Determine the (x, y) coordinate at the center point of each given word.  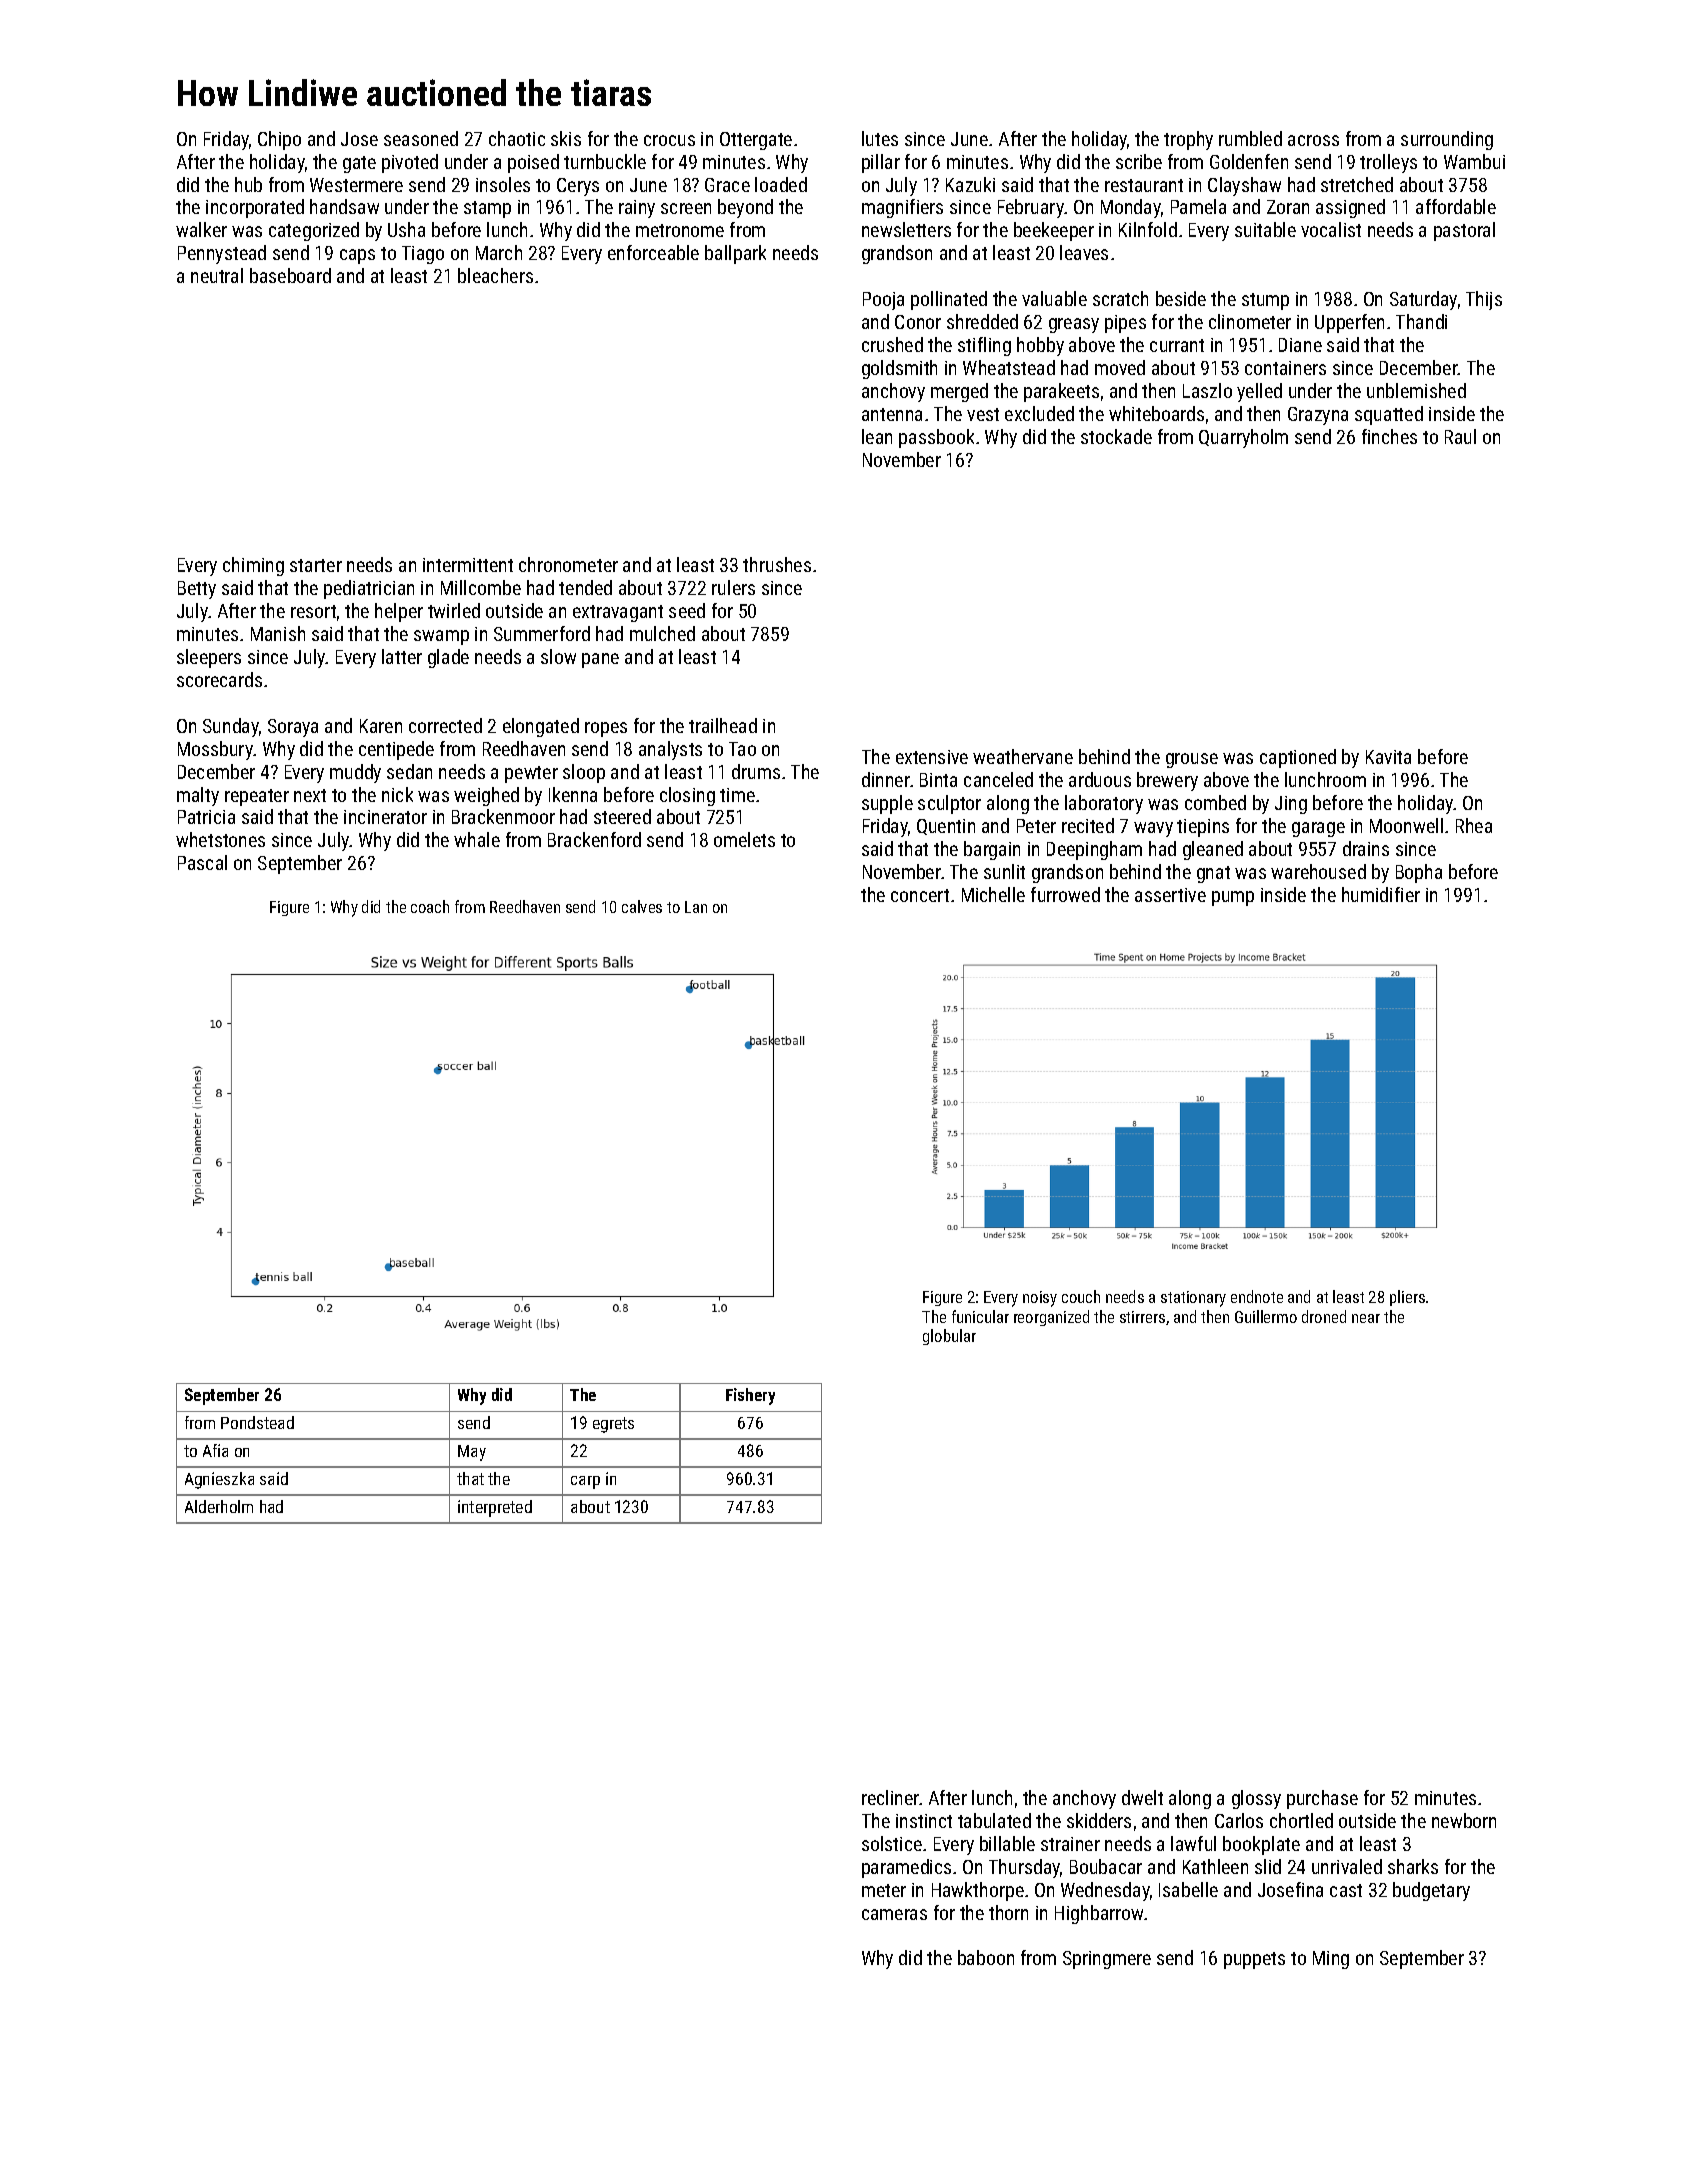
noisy (1040, 1299)
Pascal (202, 862)
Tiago (423, 255)
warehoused (1318, 871)
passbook (936, 438)
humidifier (1381, 894)
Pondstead (257, 1422)
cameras (894, 1914)
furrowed (1065, 894)
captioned (1298, 758)
